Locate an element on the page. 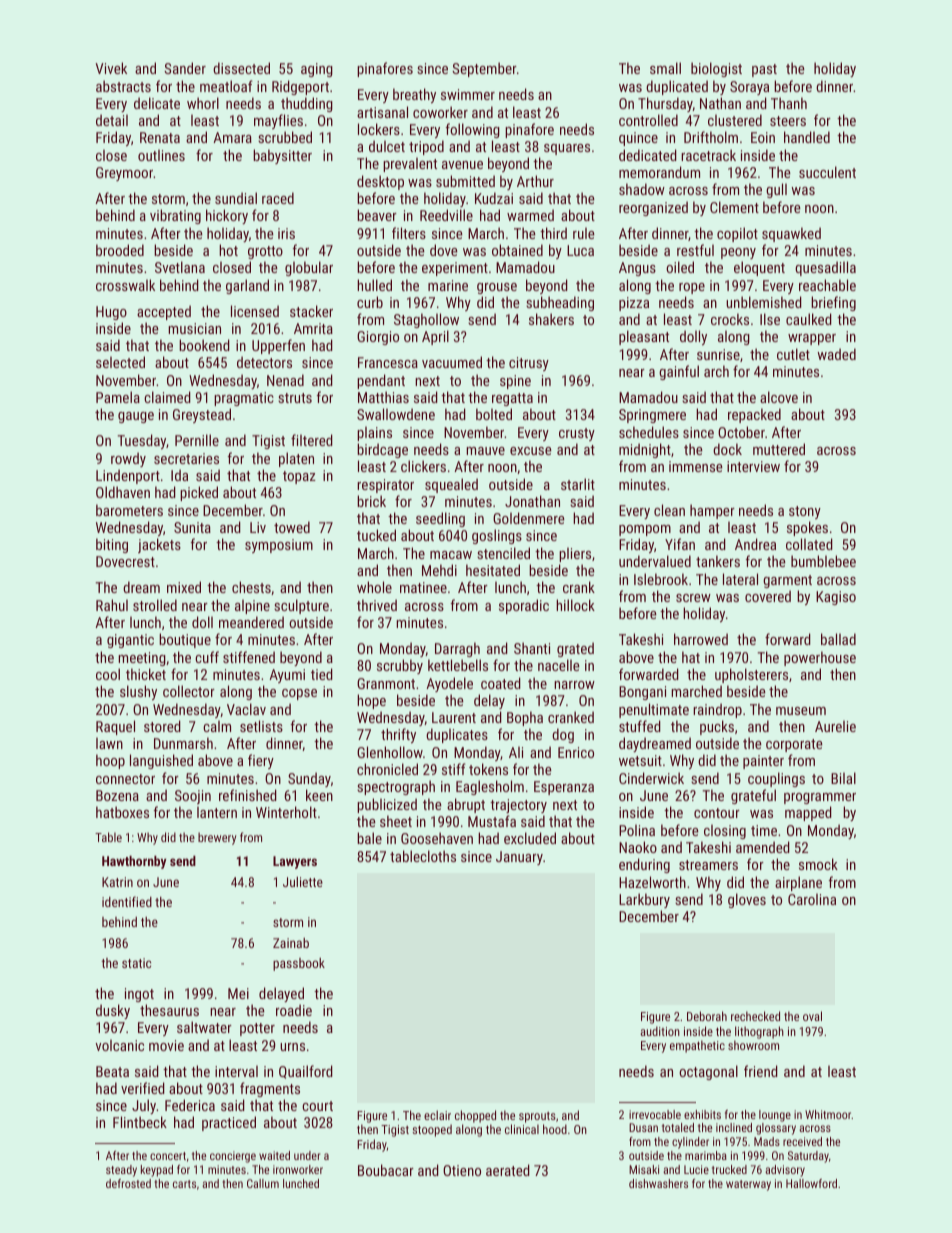  brewery is located at coordinates (217, 838).
